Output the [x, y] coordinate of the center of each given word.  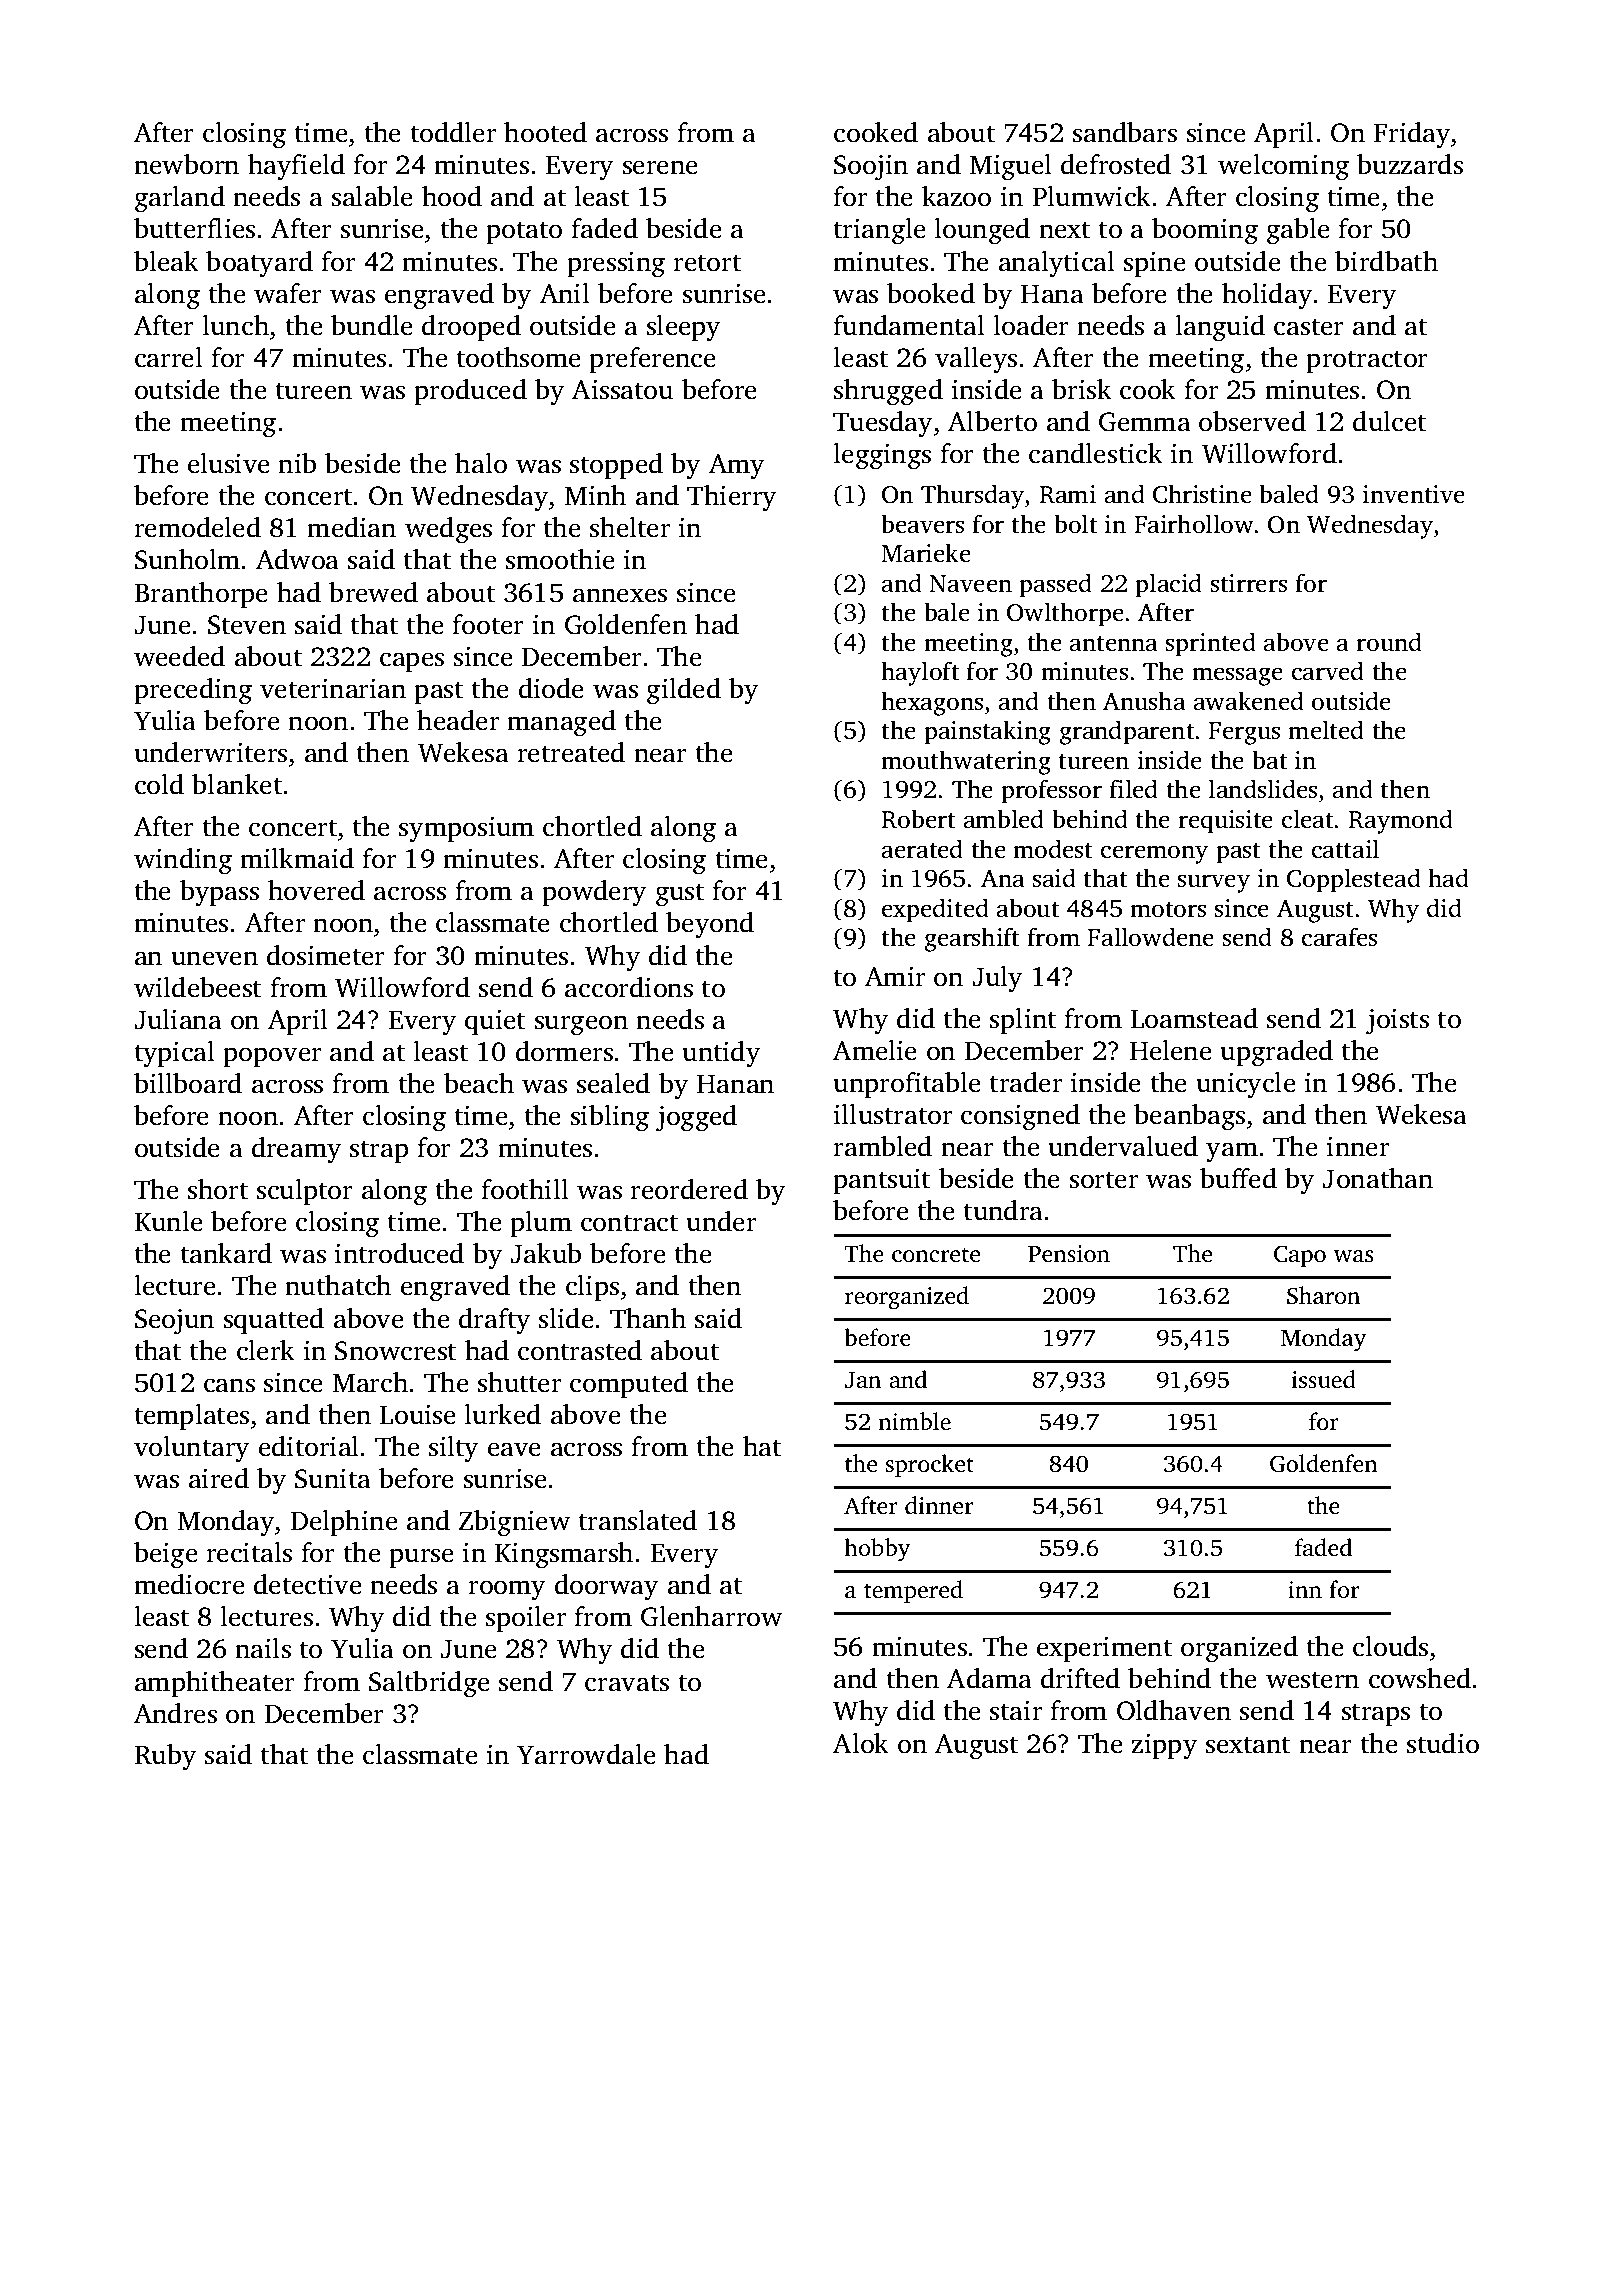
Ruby [165, 1757]
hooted [545, 132]
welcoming [1283, 167]
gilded [684, 691]
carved [1328, 671]
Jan [863, 1380]
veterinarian [333, 689]
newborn [186, 164]
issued [1324, 1379]
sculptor [305, 1192]
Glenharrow [711, 1616]
